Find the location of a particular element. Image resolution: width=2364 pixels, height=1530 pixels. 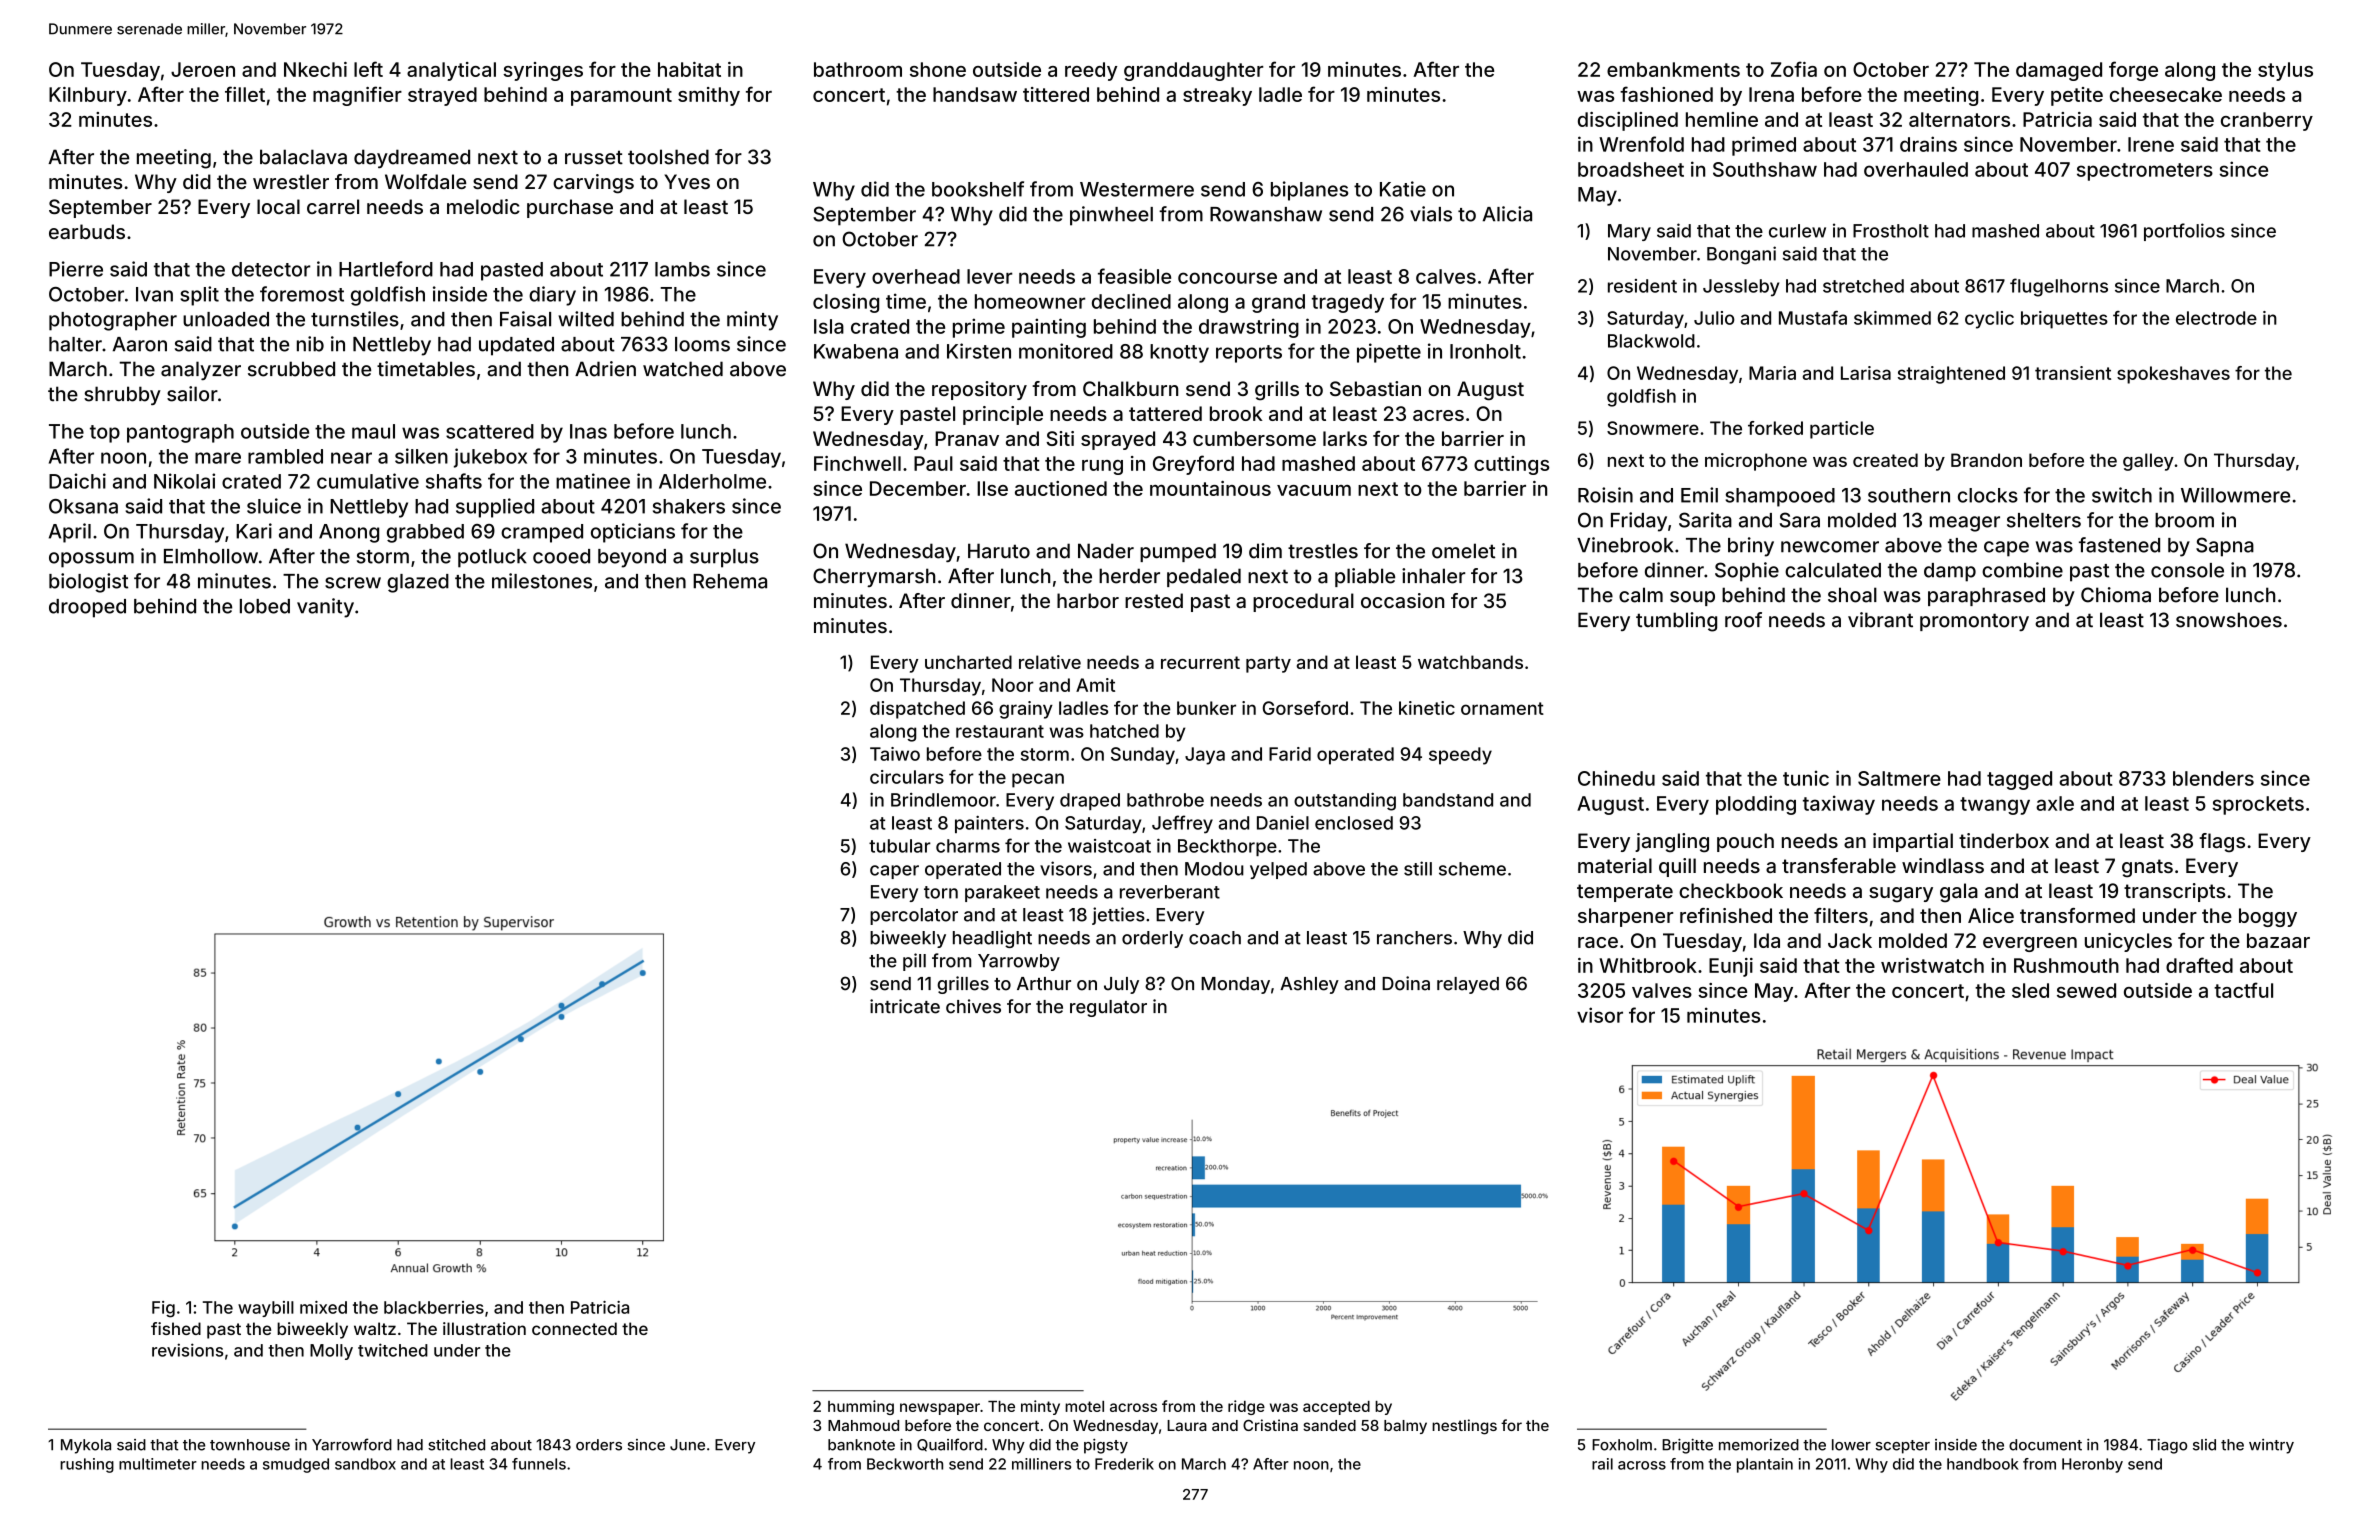

cranberry is located at coordinates (2267, 121).
